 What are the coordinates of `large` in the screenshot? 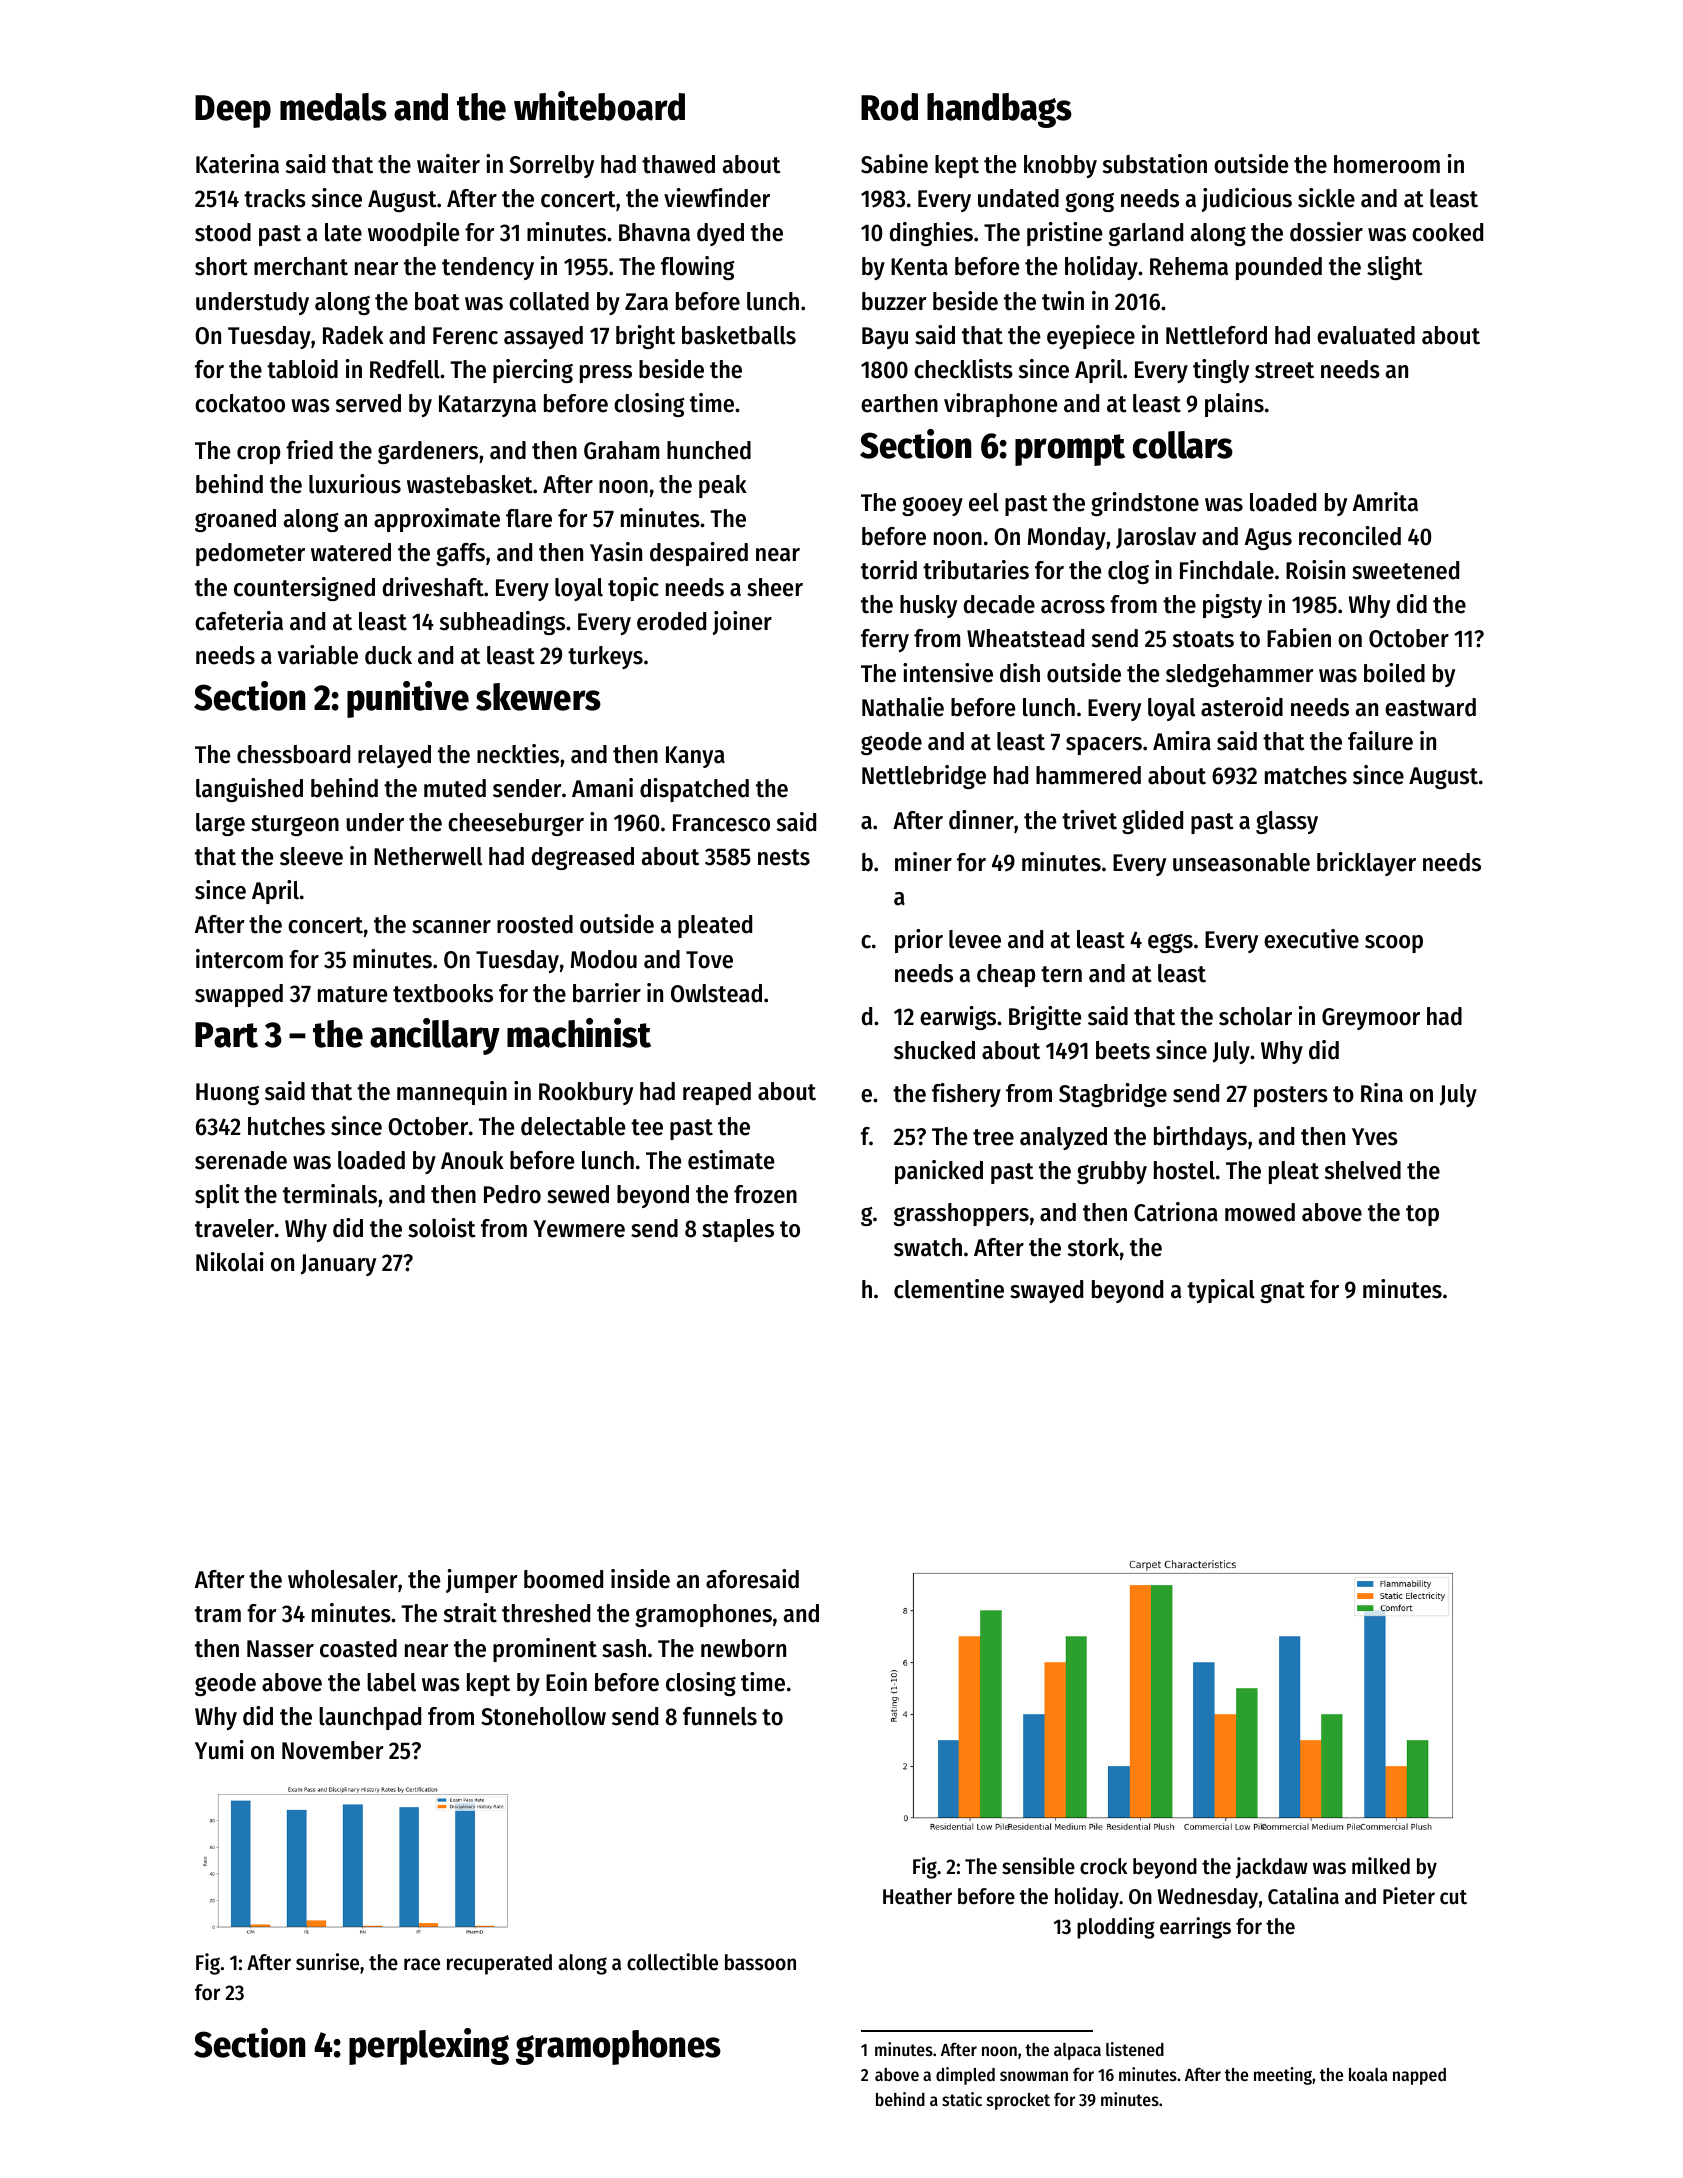 It's located at (220, 824).
